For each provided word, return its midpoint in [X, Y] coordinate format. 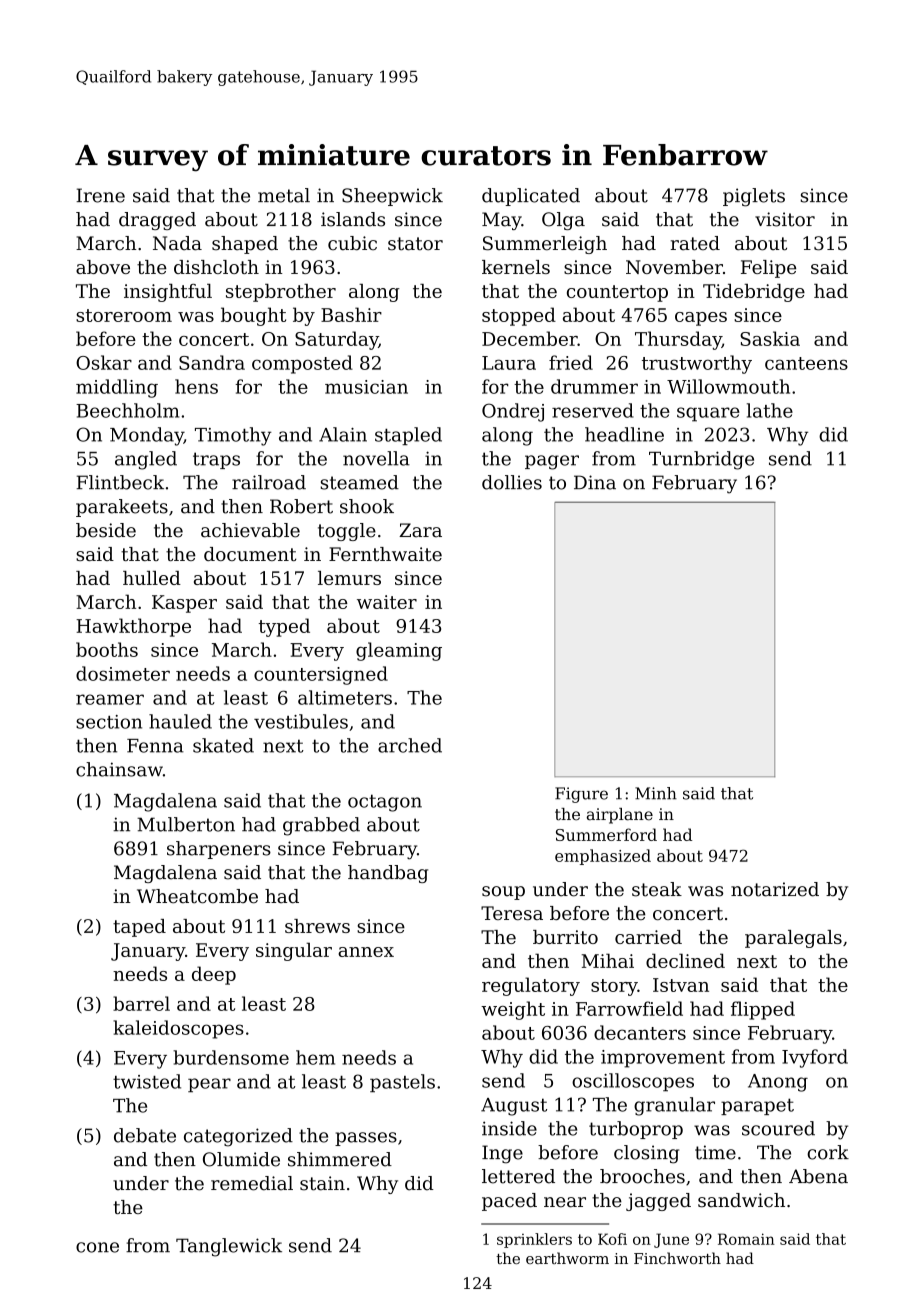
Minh [656, 793]
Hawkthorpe [133, 627]
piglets [754, 197]
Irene [100, 195]
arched [410, 745]
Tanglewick [229, 1247]
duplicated [531, 197]
